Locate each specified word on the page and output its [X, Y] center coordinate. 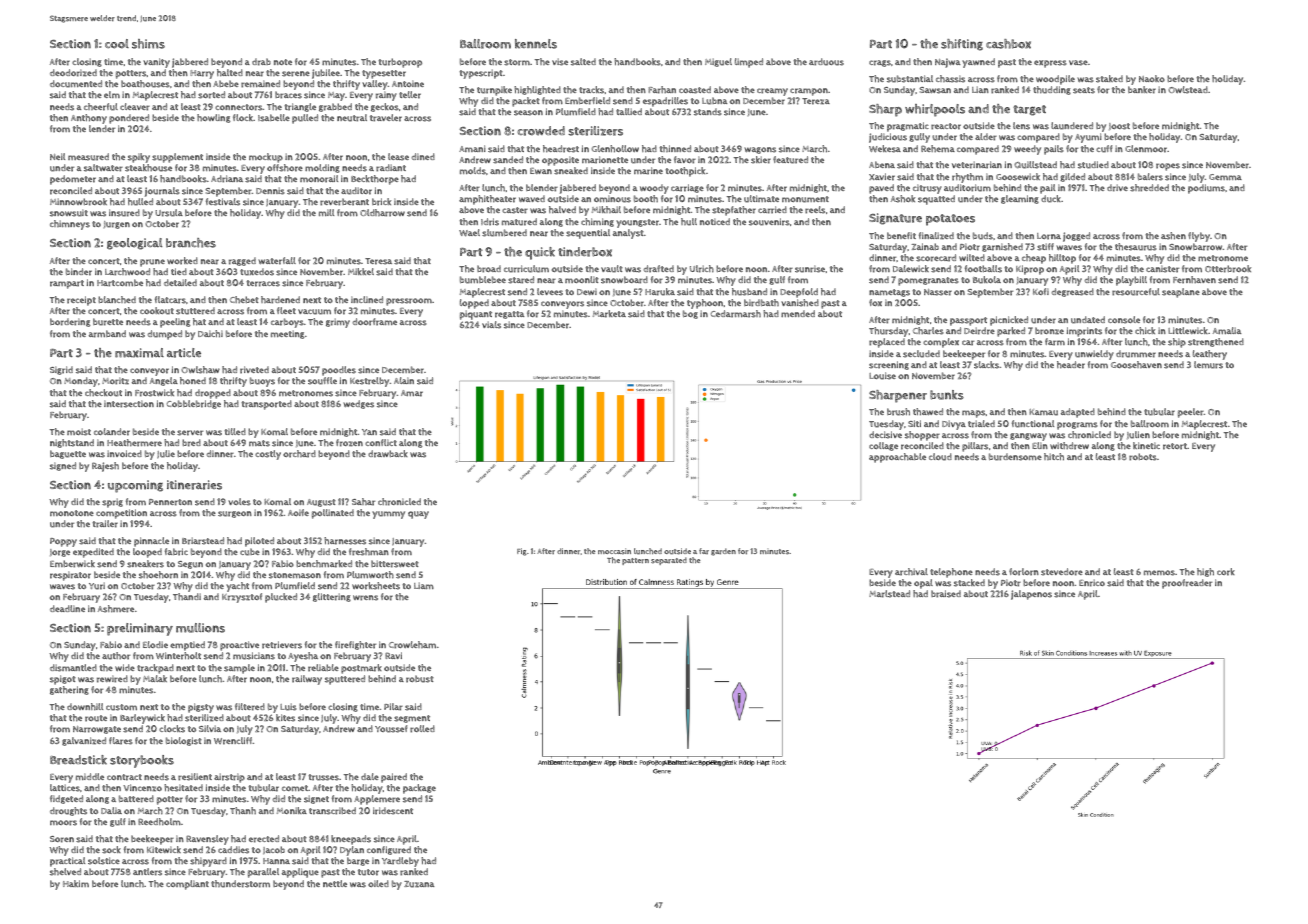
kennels [536, 44]
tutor [368, 872]
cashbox [1008, 44]
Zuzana [419, 884]
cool [117, 44]
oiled [378, 883]
